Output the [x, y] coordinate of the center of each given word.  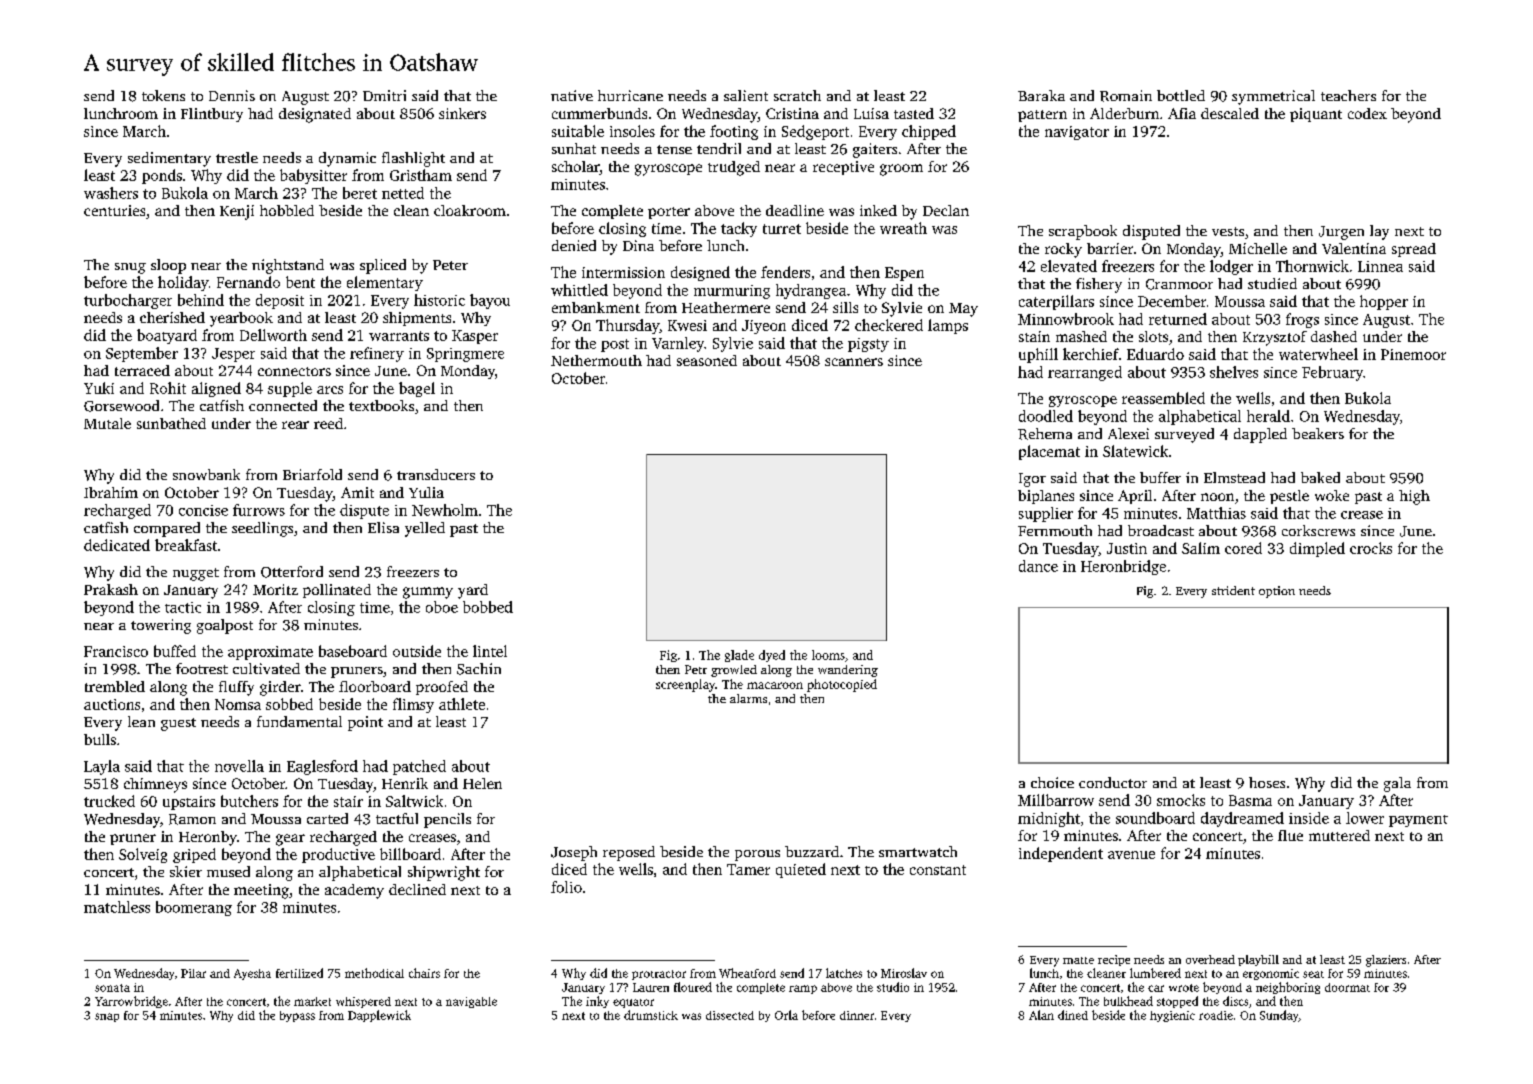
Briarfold [312, 474]
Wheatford [747, 973]
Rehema [1045, 434]
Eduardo [1155, 354]
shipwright [444, 873]
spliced [383, 266]
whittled [579, 290]
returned [1178, 319]
